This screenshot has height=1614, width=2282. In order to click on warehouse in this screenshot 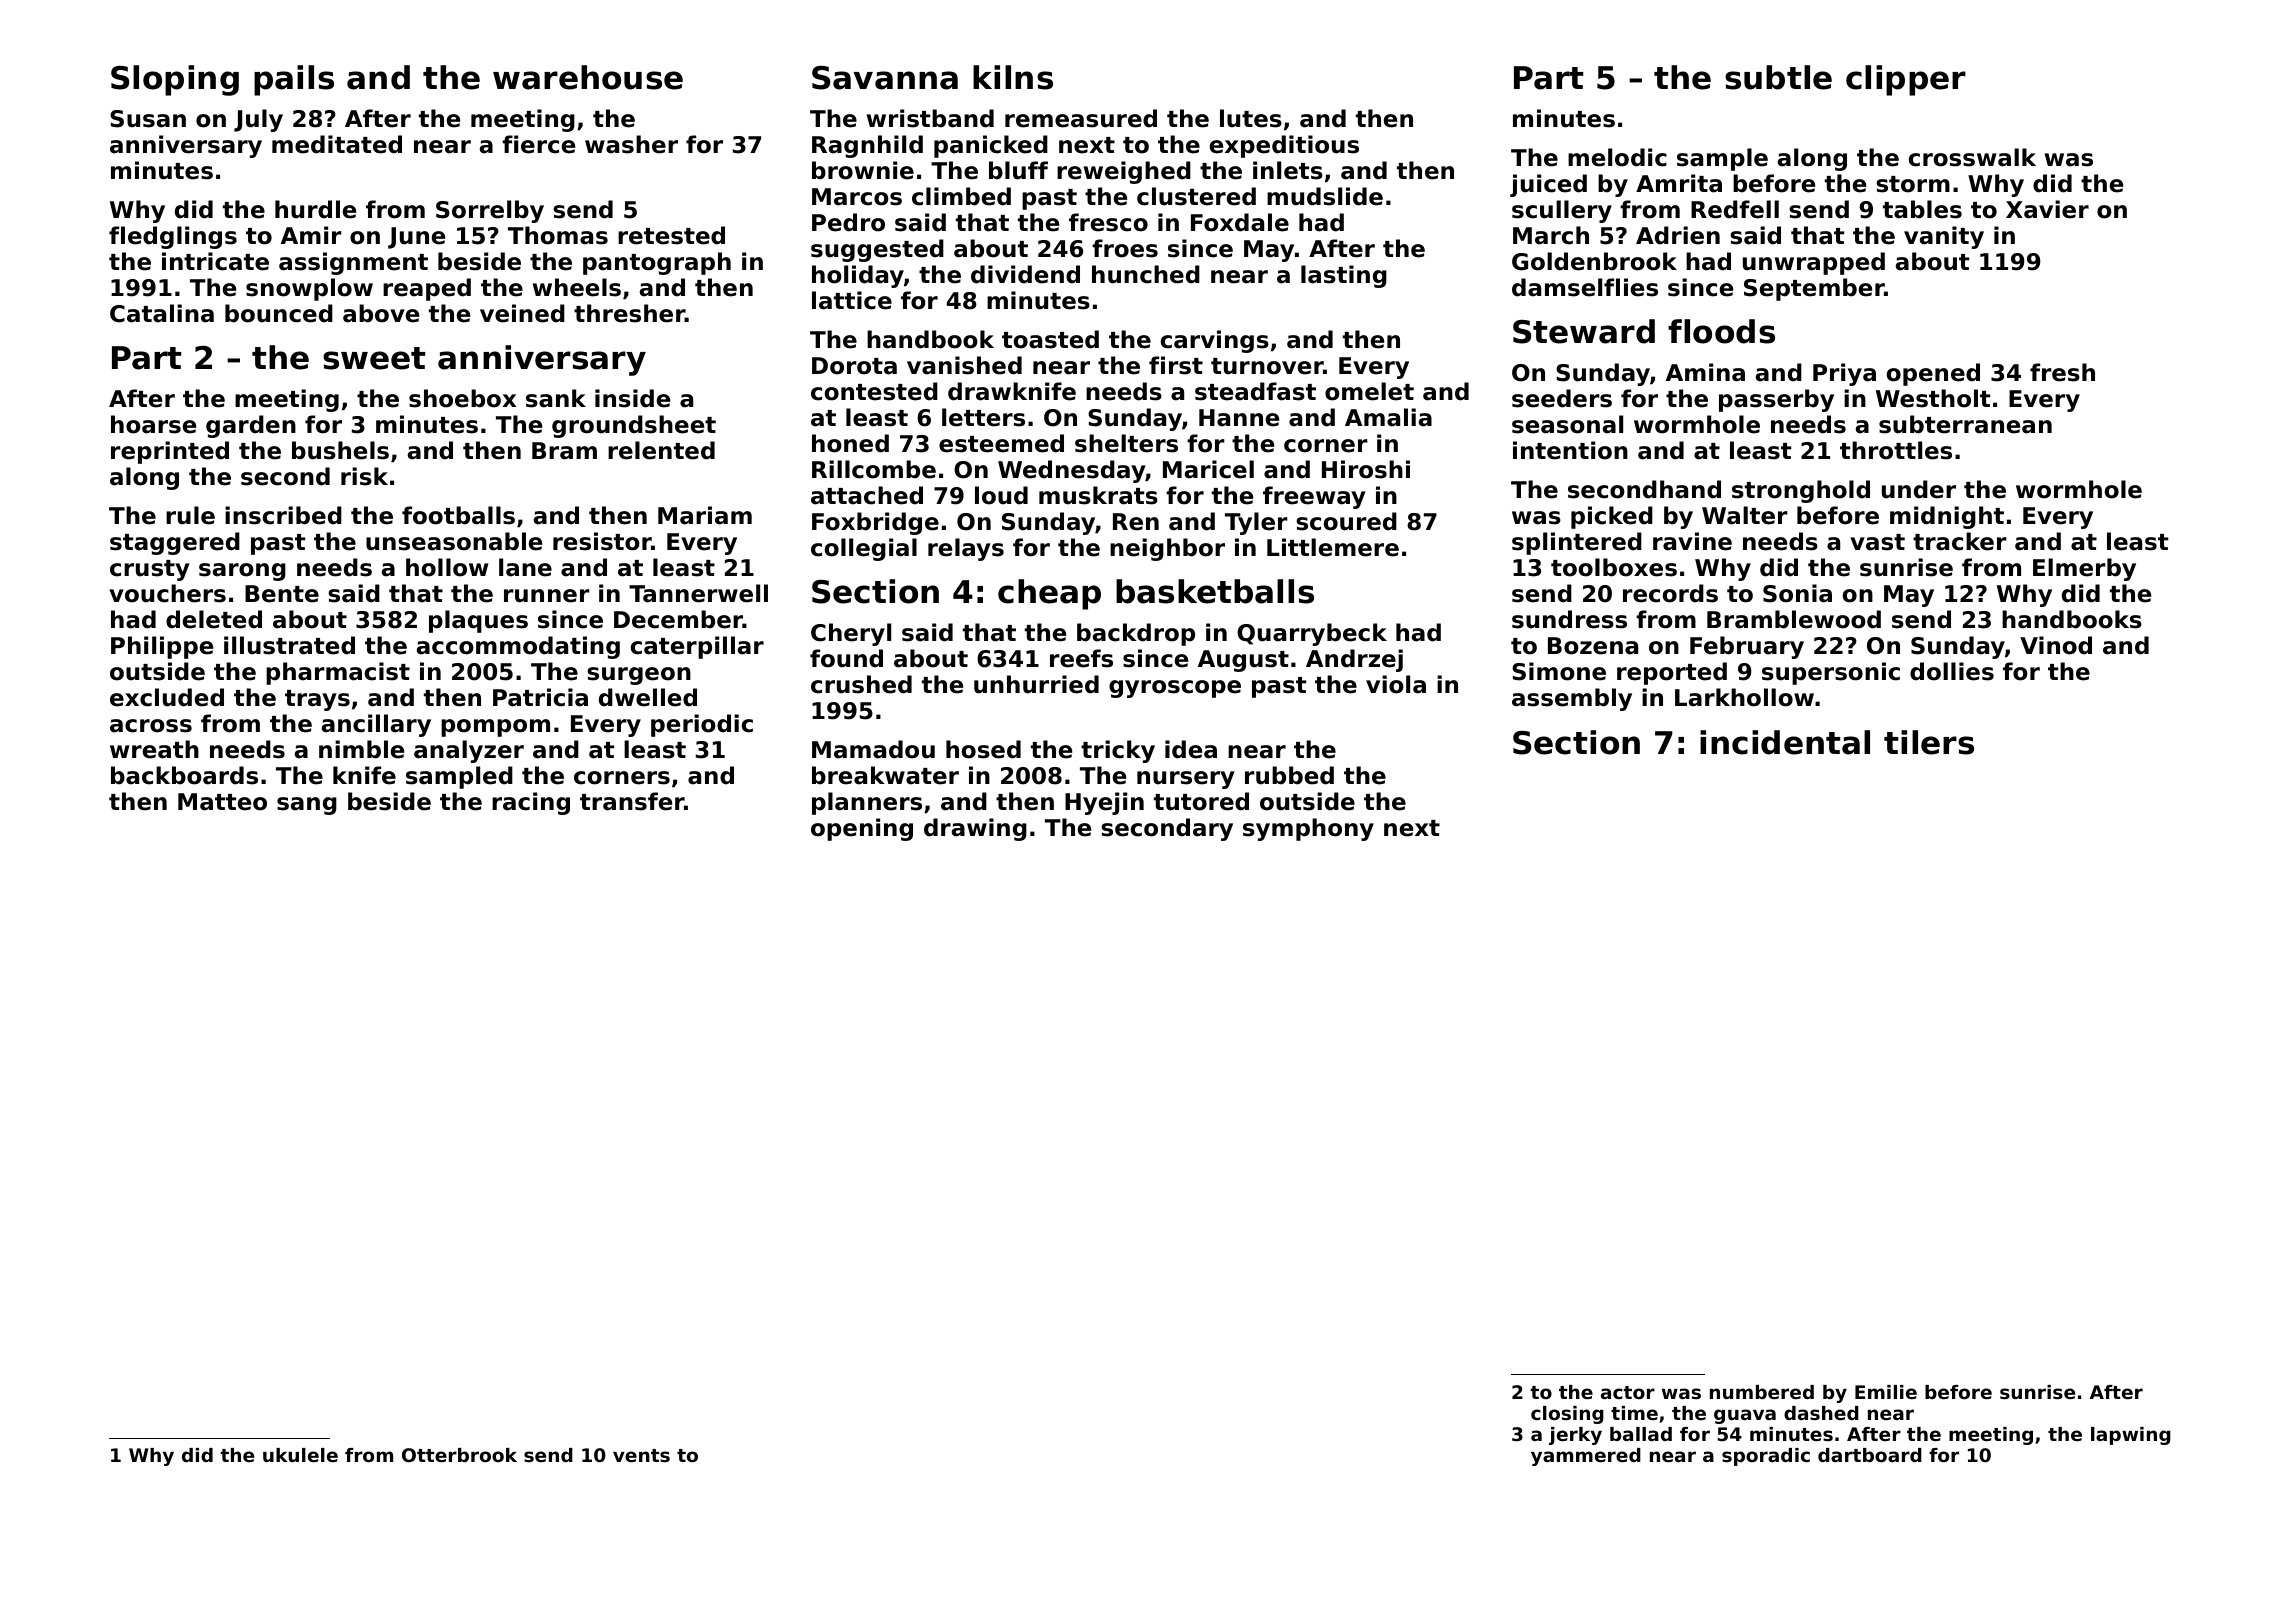, I will do `click(588, 77)`.
